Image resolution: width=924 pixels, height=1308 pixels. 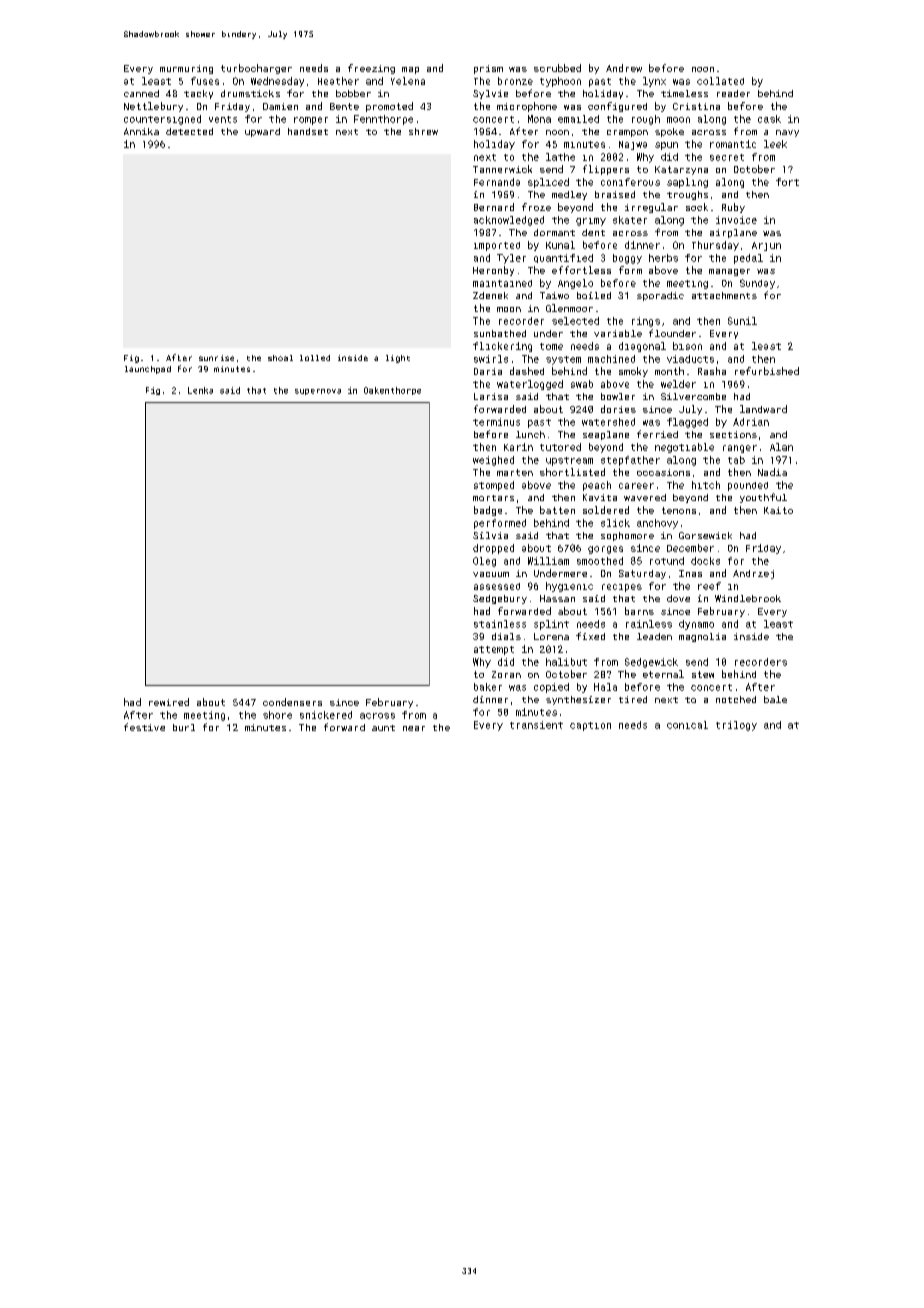 I want to click on Sylvie, so click(x=490, y=94).
